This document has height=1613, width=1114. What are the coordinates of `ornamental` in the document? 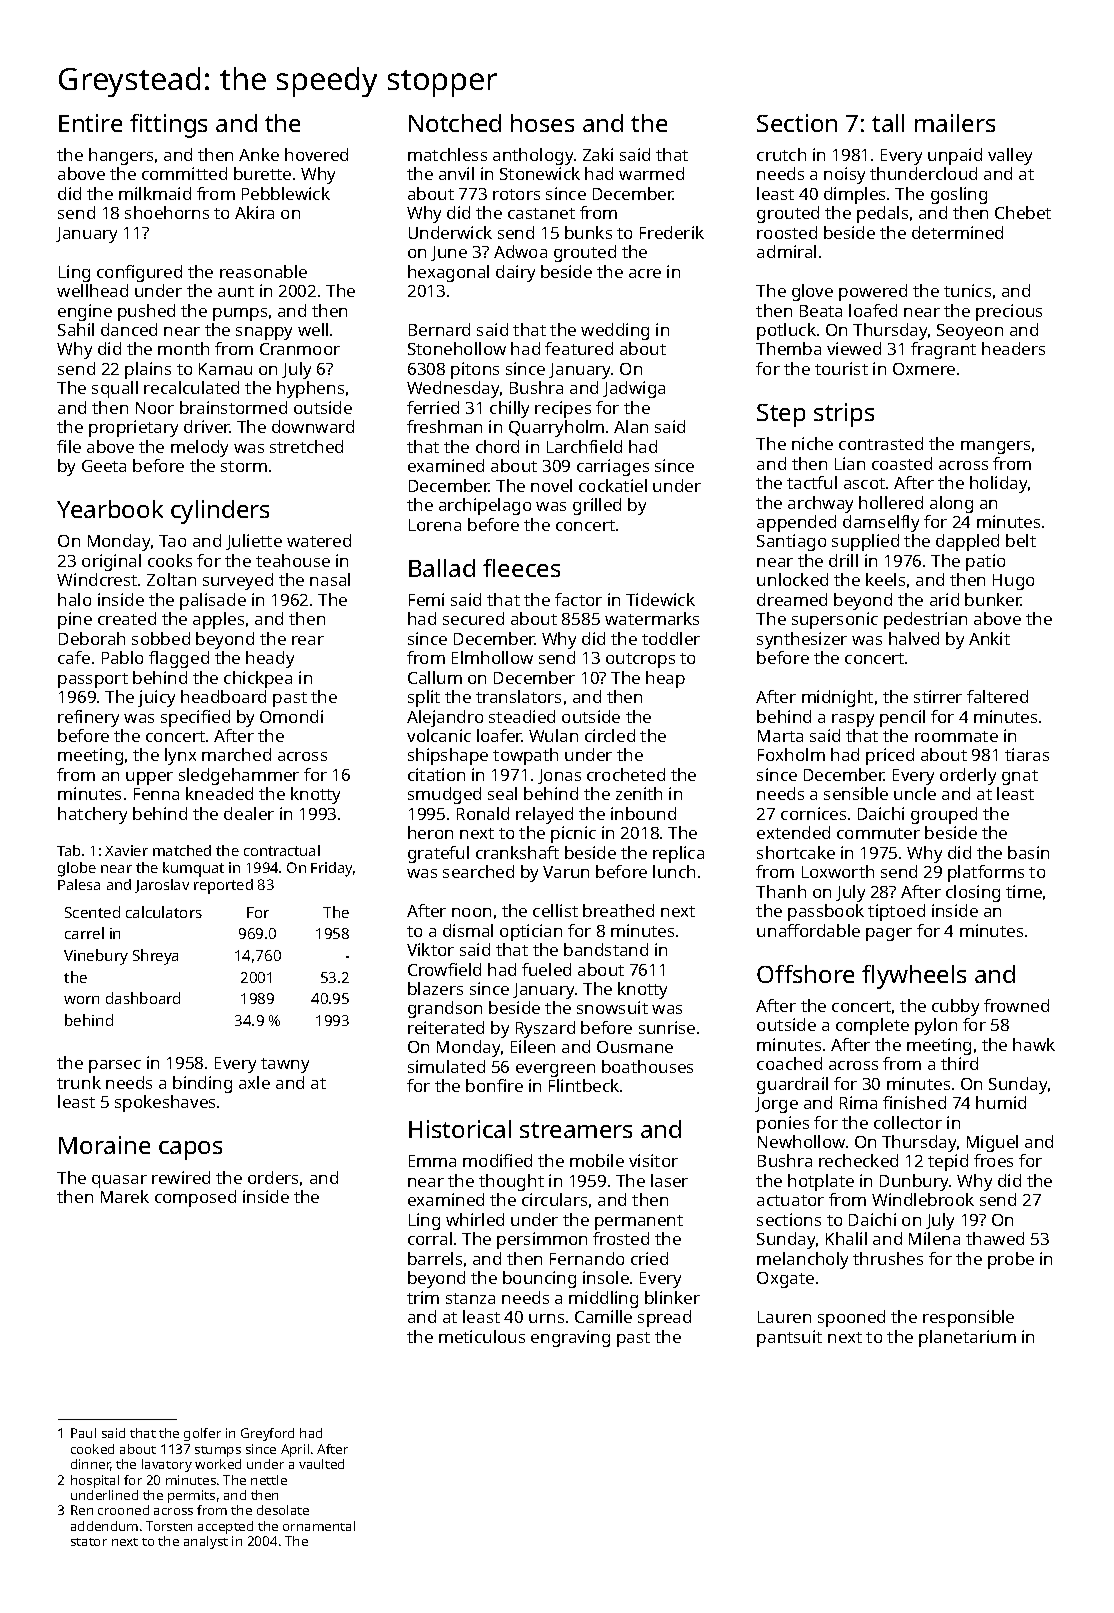 It's located at (319, 1526).
